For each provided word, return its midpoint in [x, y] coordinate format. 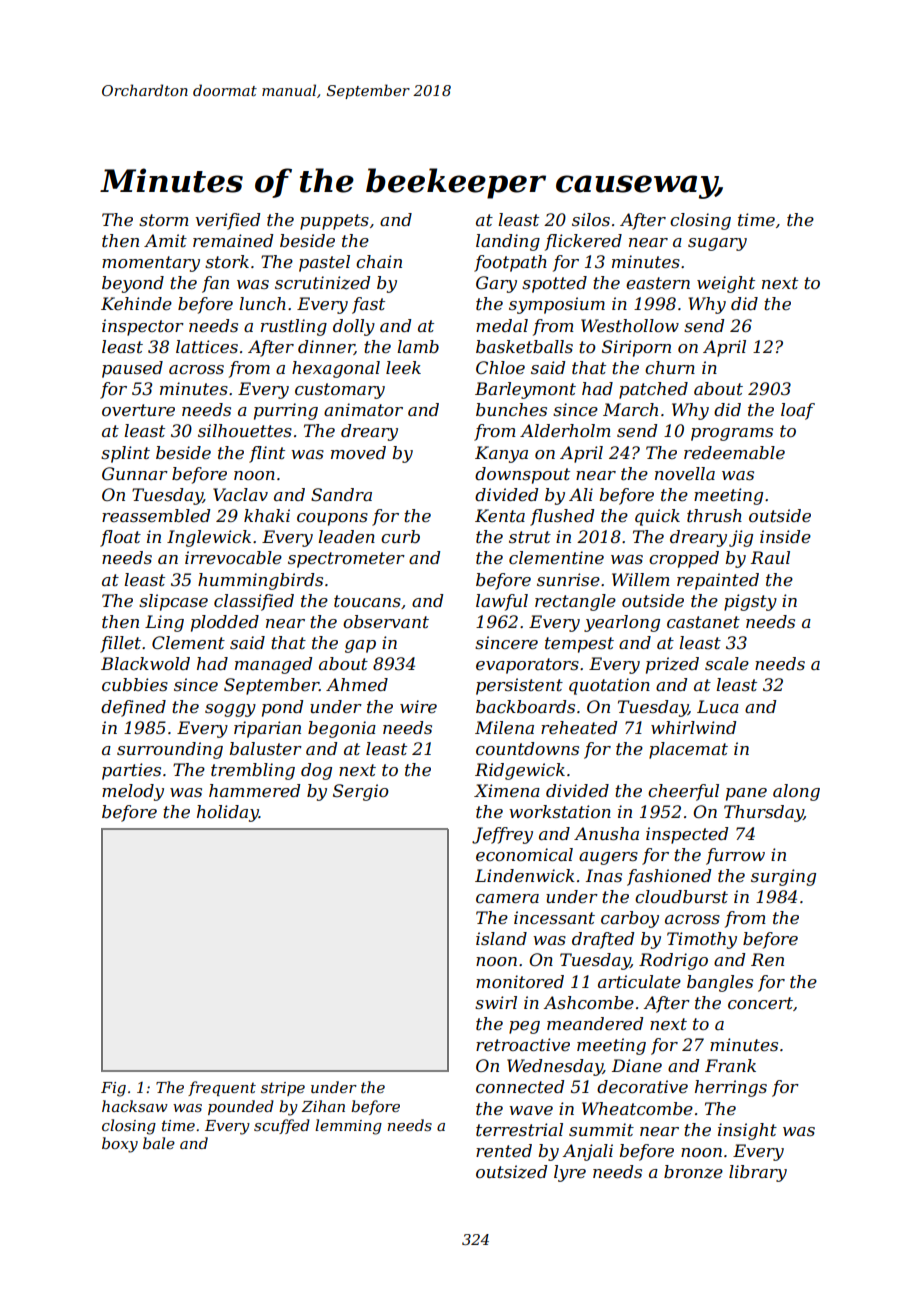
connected [520, 1086]
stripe [283, 1089]
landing [508, 242]
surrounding [170, 750]
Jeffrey [502, 835]
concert [760, 1003]
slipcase [173, 602]
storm [164, 220]
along [796, 792]
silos [591, 219]
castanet [703, 622]
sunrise [568, 579]
